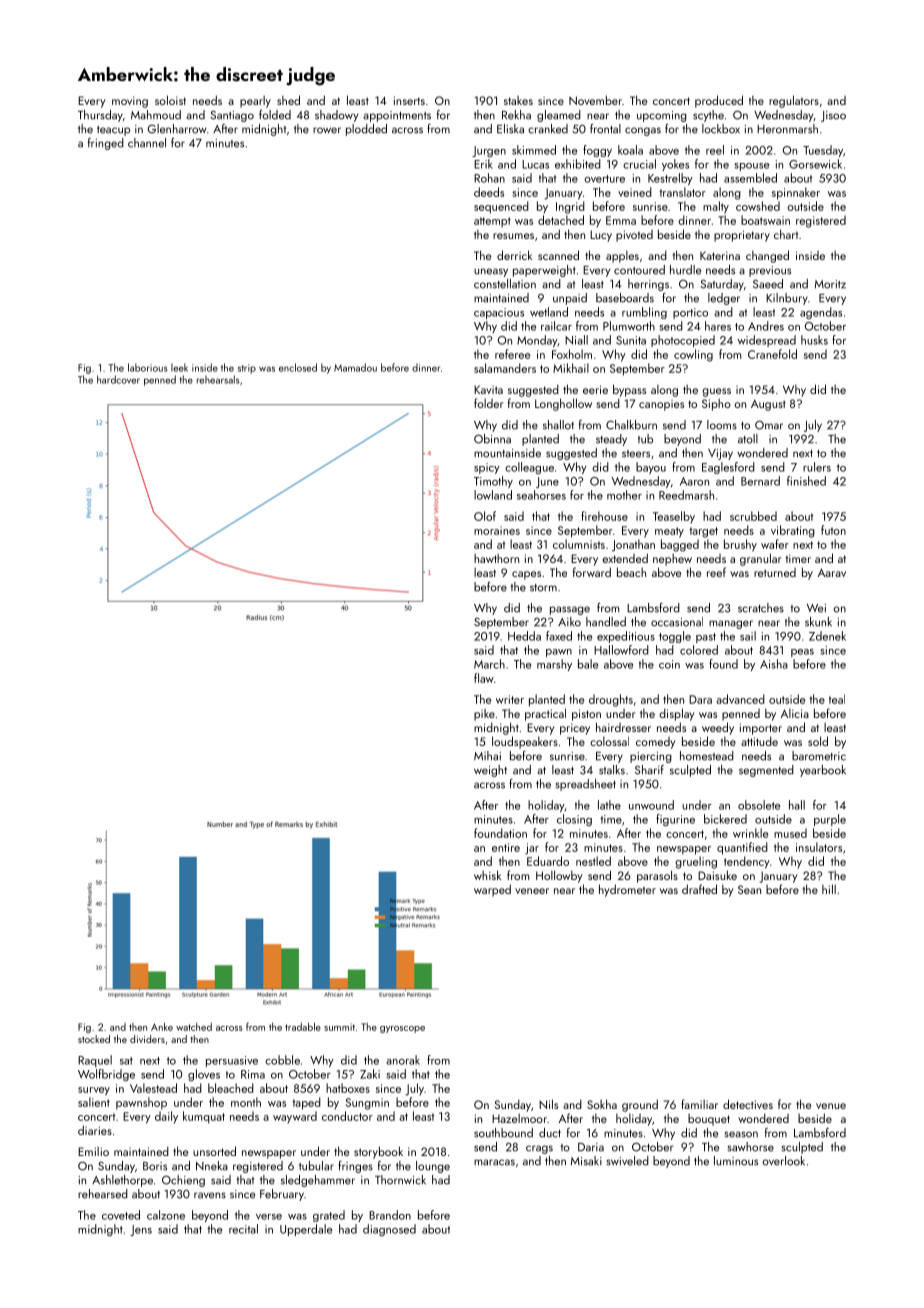 This screenshot has height=1308, width=924. Describe the element at coordinates (604, 516) in the screenshot. I see `firehouse` at that location.
